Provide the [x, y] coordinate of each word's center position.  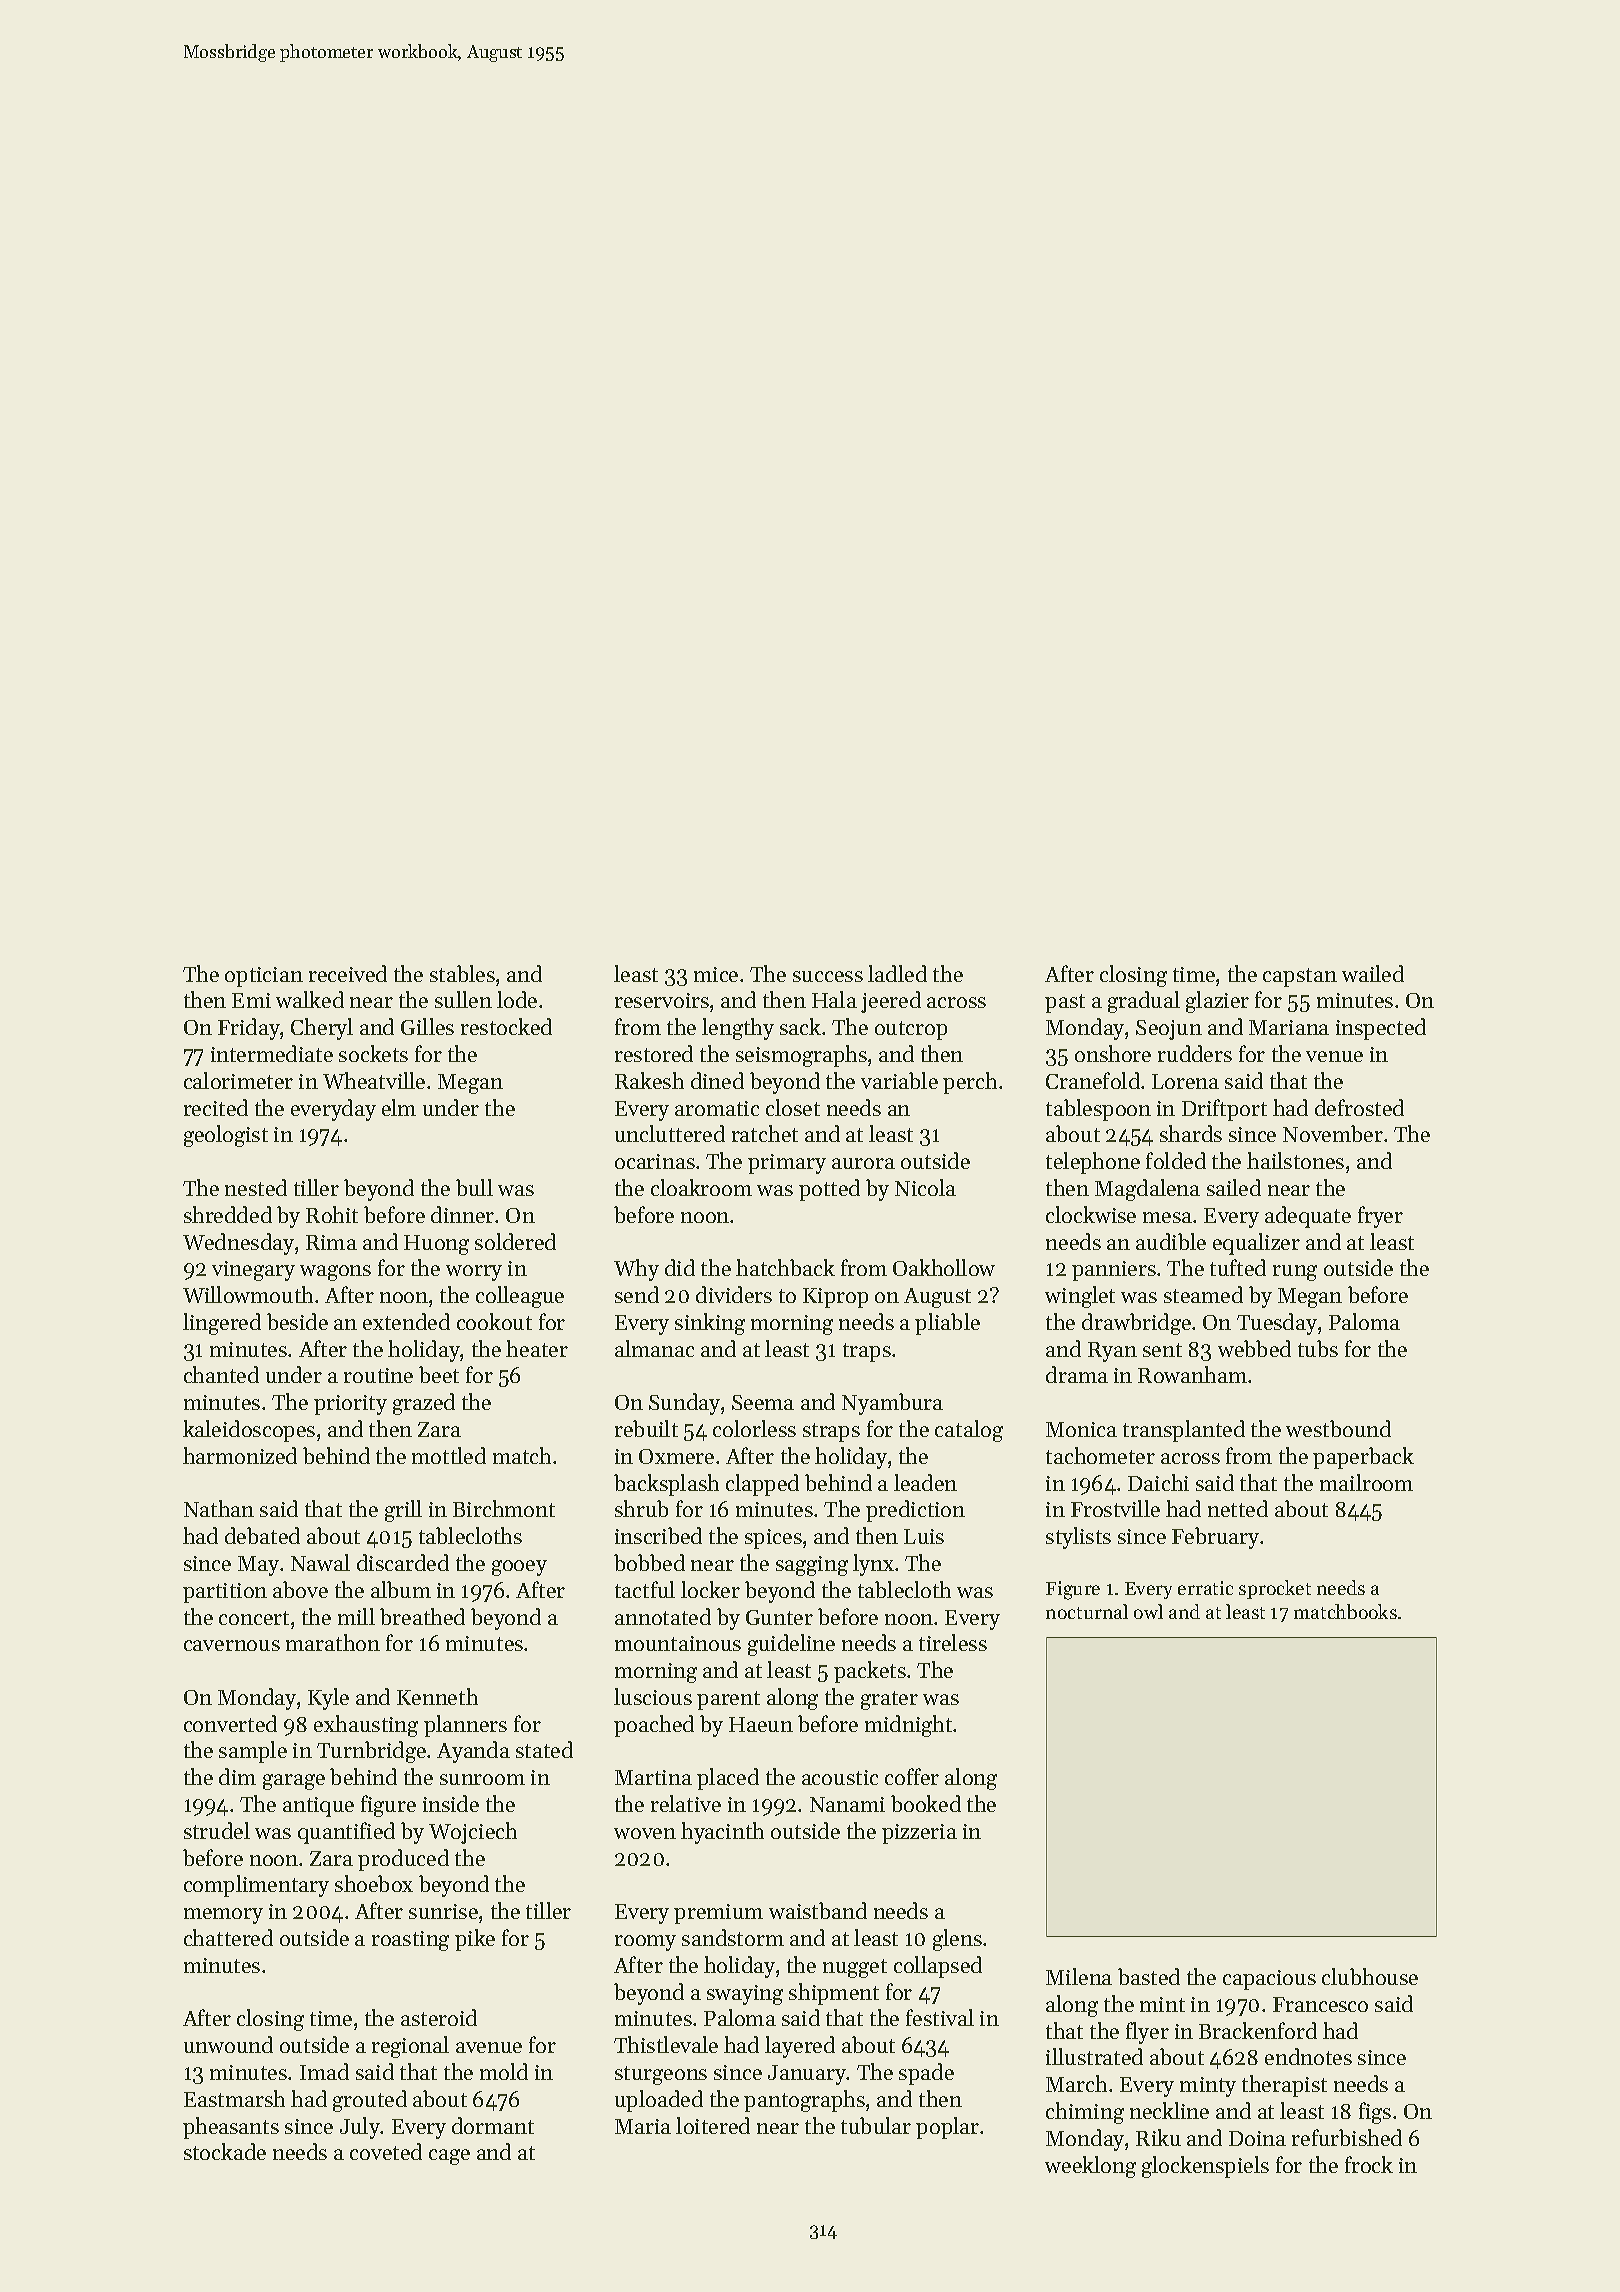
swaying [745, 1995]
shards [1191, 1133]
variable [899, 1080]
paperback [1363, 1458]
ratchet [765, 1133]
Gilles [427, 1026]
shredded [228, 1214]
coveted [386, 2151]
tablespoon [1098, 1110]
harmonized [240, 1455]
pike [475, 1940]
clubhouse [1370, 1976]
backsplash [666, 1485]
